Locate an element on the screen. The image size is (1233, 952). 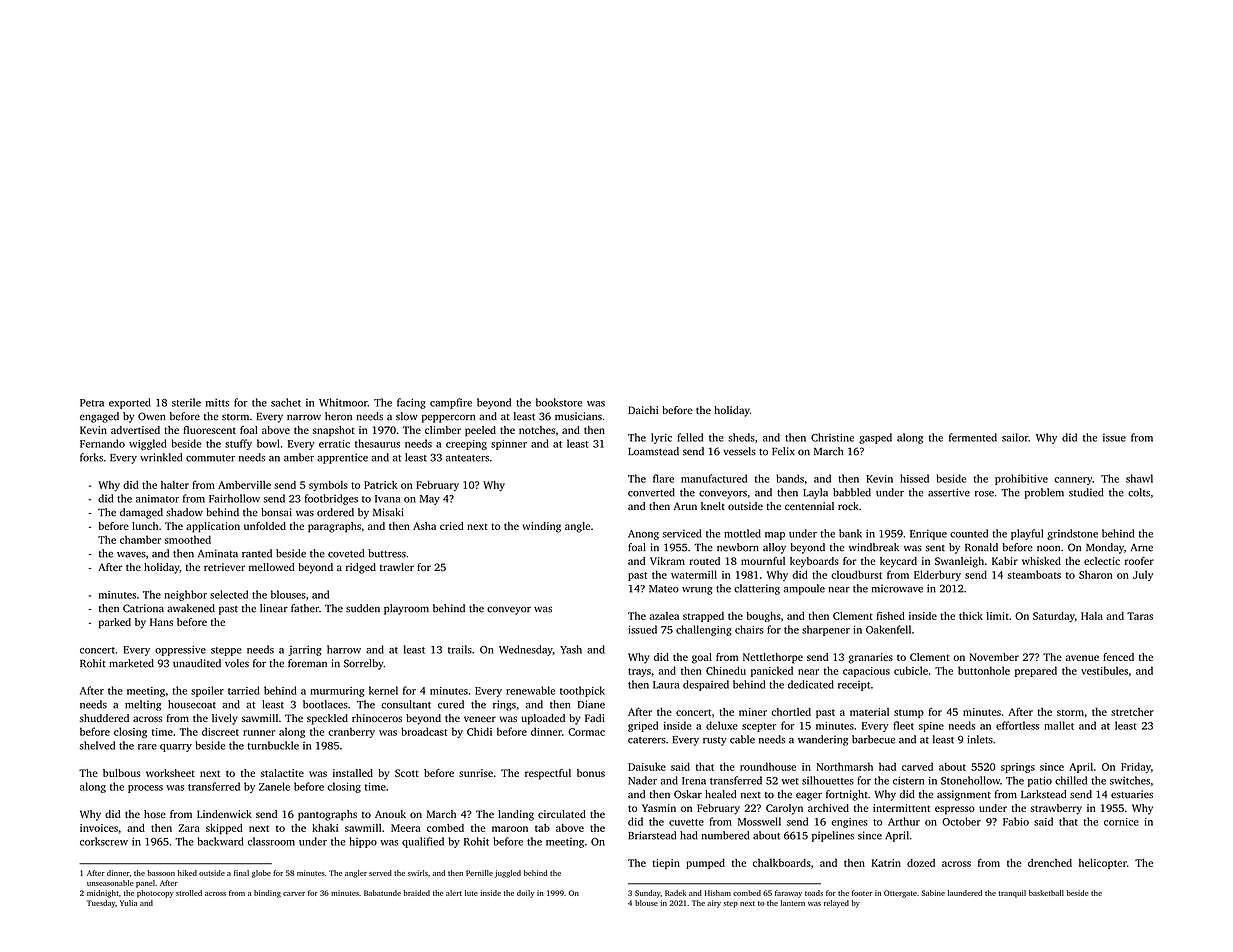
tab is located at coordinates (542, 828).
